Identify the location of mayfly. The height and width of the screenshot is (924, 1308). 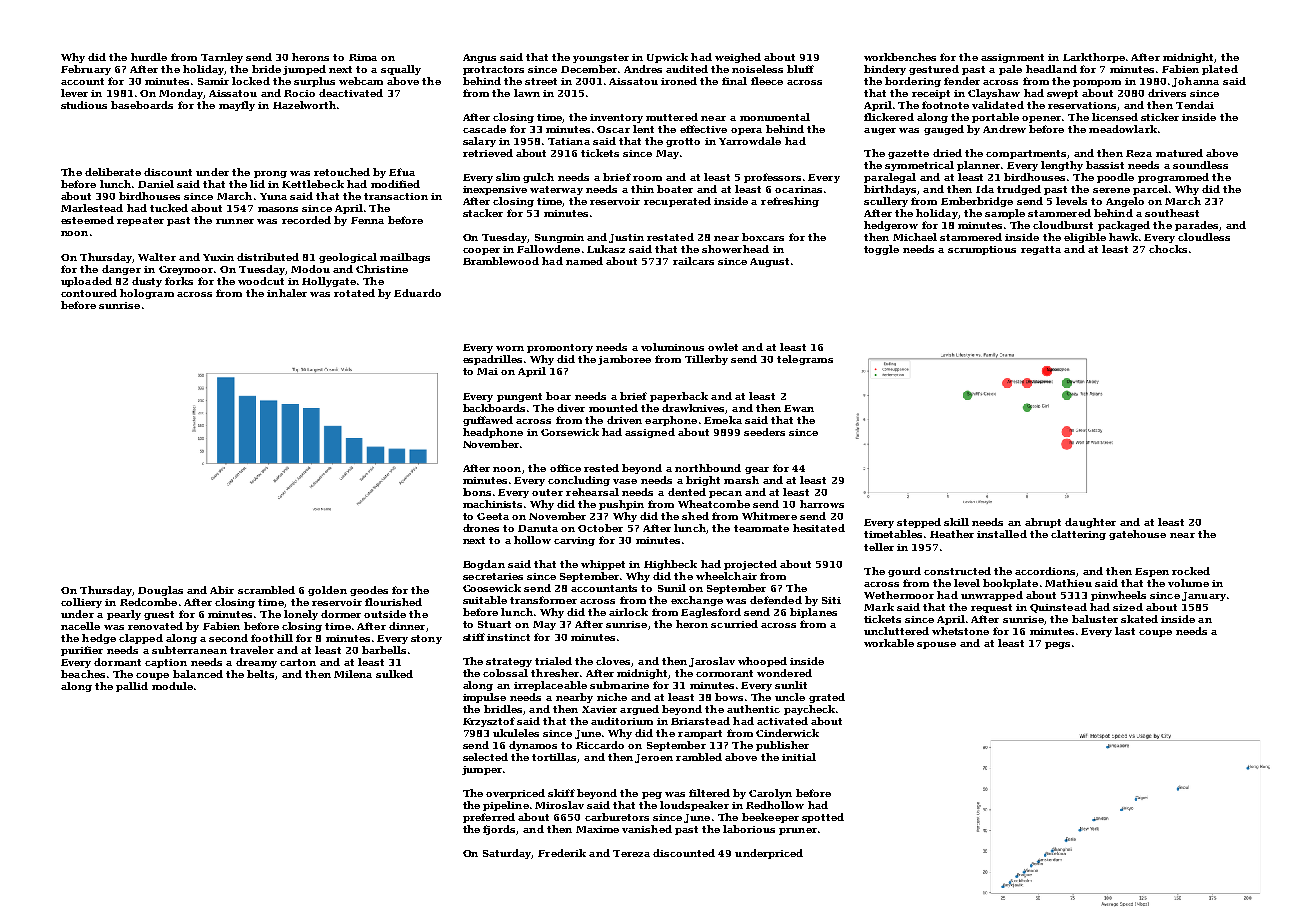
(237, 106).
